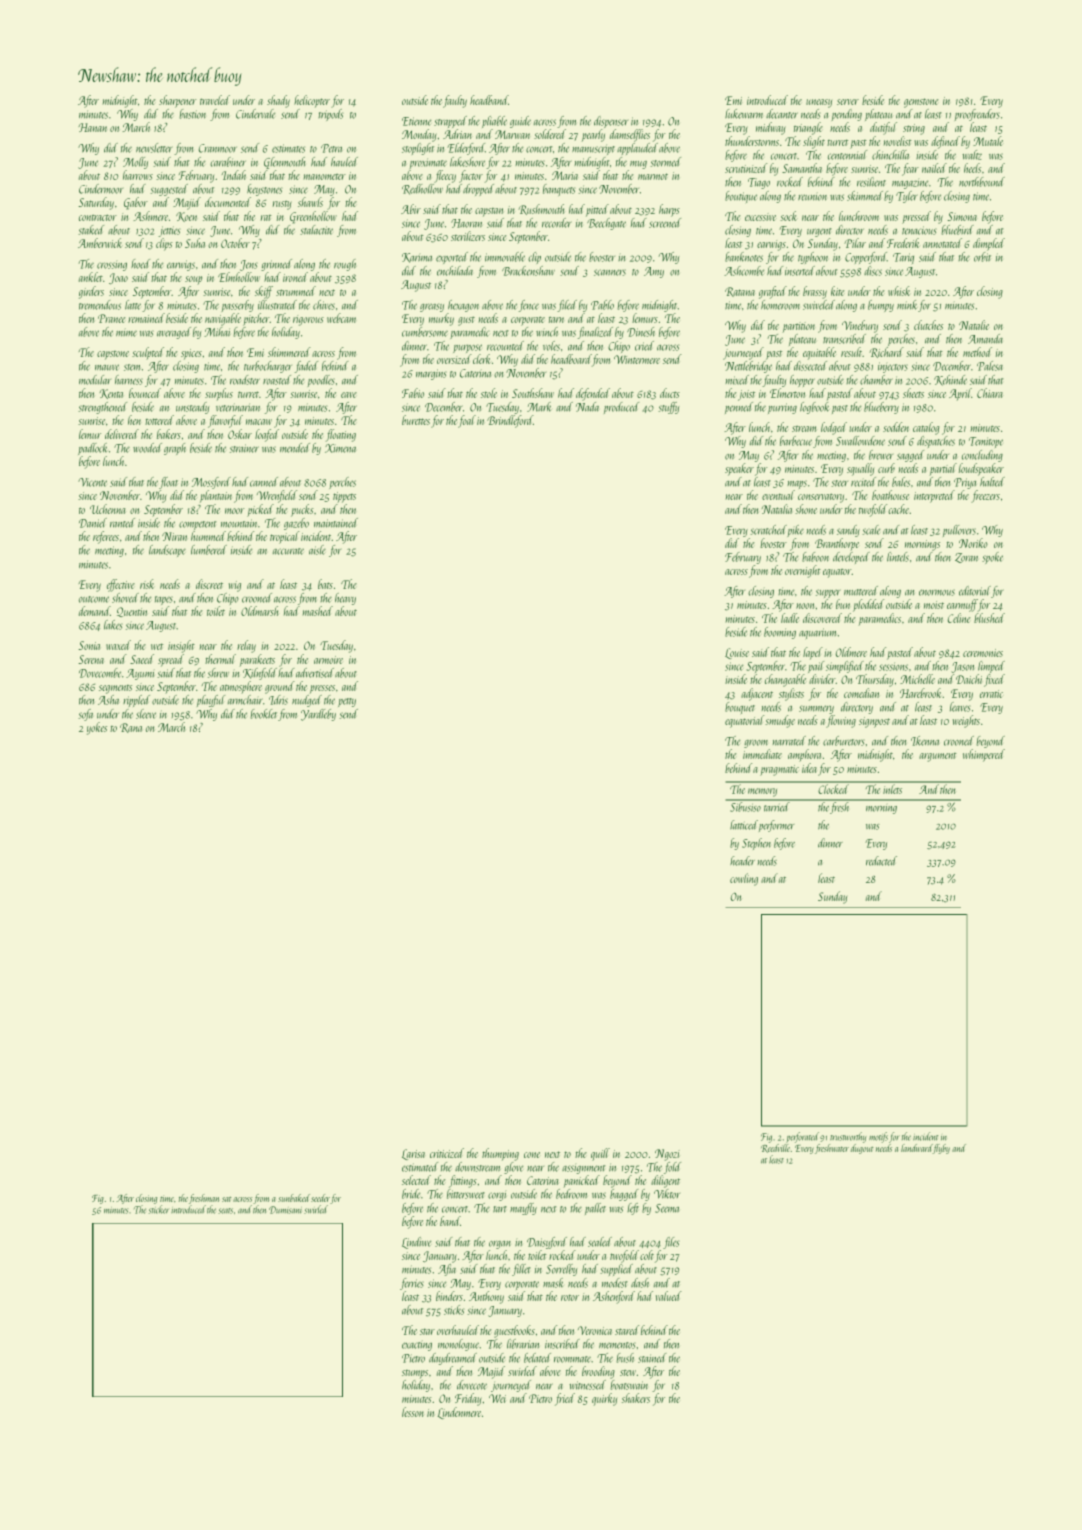  What do you see at coordinates (177, 101) in the page?
I see `sharpener` at bounding box center [177, 101].
